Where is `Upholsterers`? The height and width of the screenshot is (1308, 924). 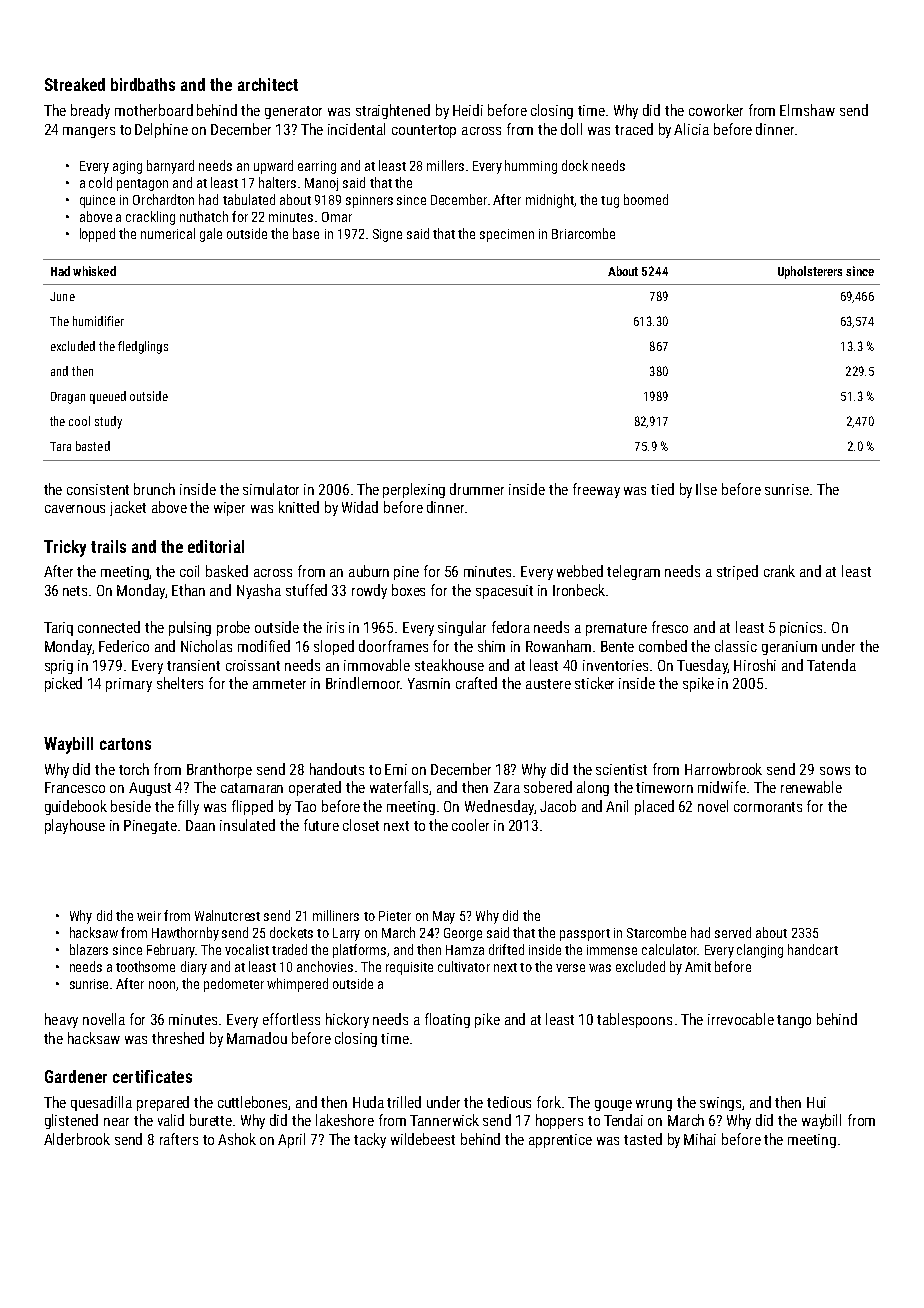
Upholsterers is located at coordinates (810, 272).
